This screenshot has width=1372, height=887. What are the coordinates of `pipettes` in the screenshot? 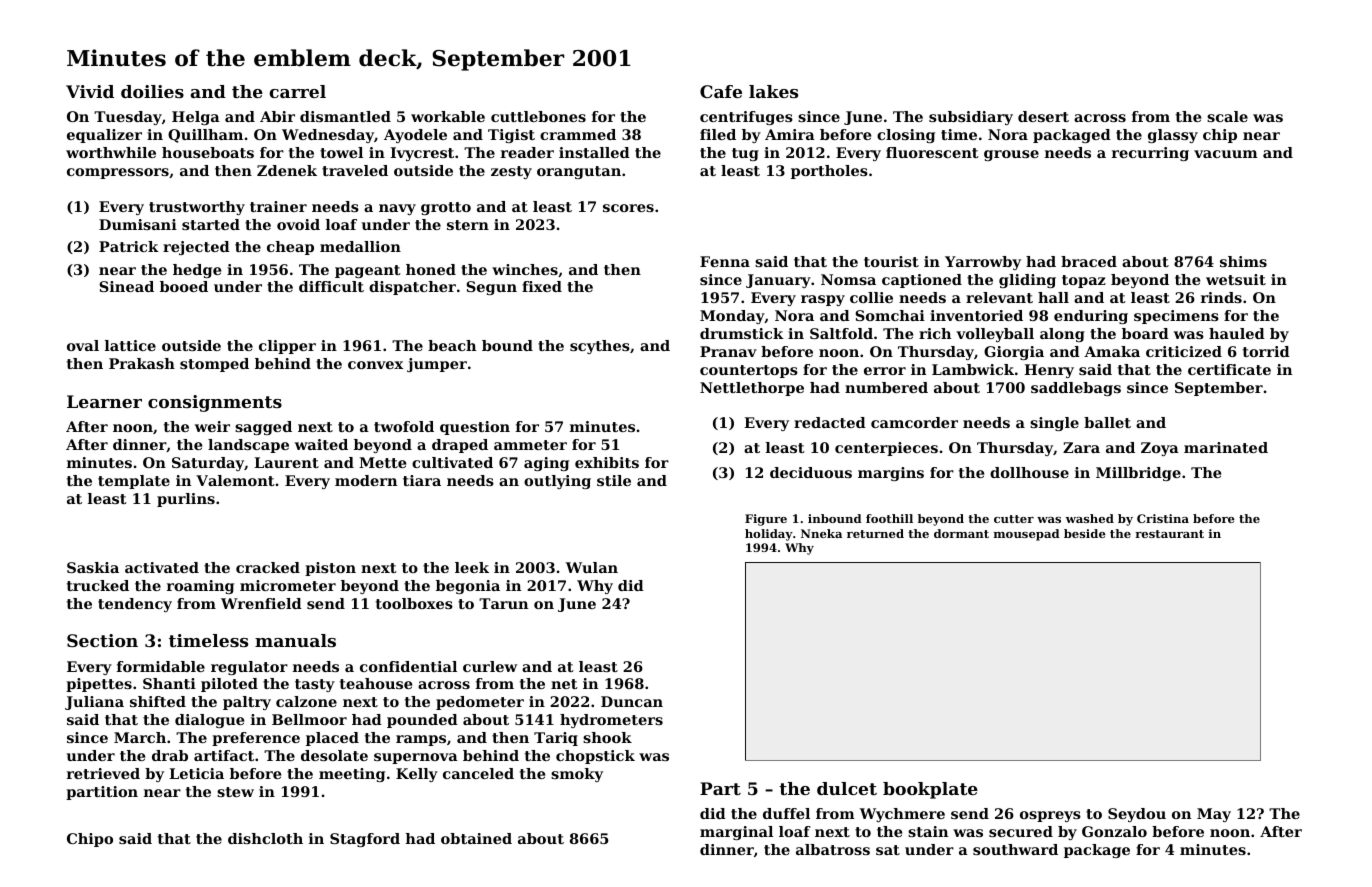 It's located at (99, 685).
